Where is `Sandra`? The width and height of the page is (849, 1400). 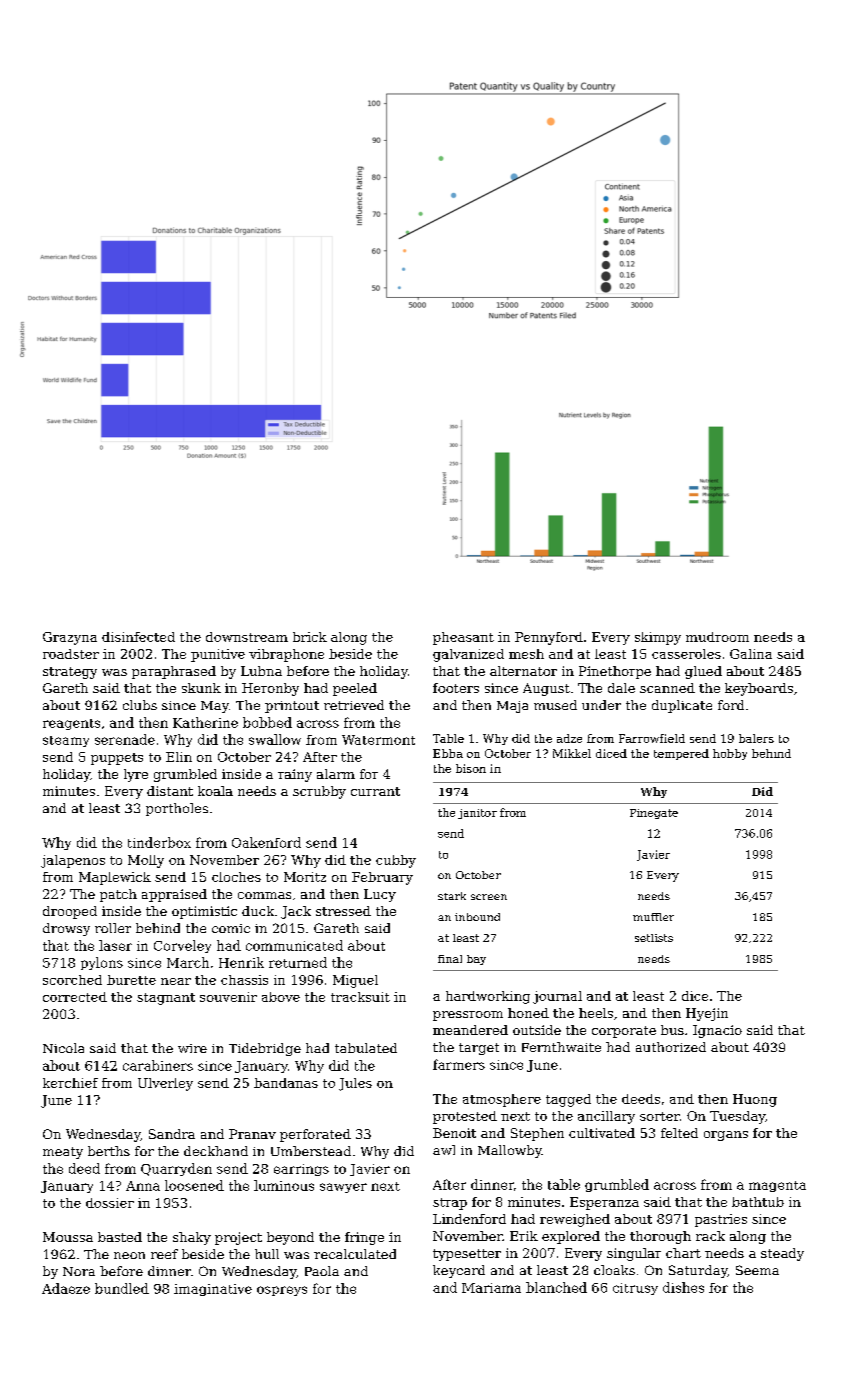
Sandra is located at coordinates (172, 1134).
